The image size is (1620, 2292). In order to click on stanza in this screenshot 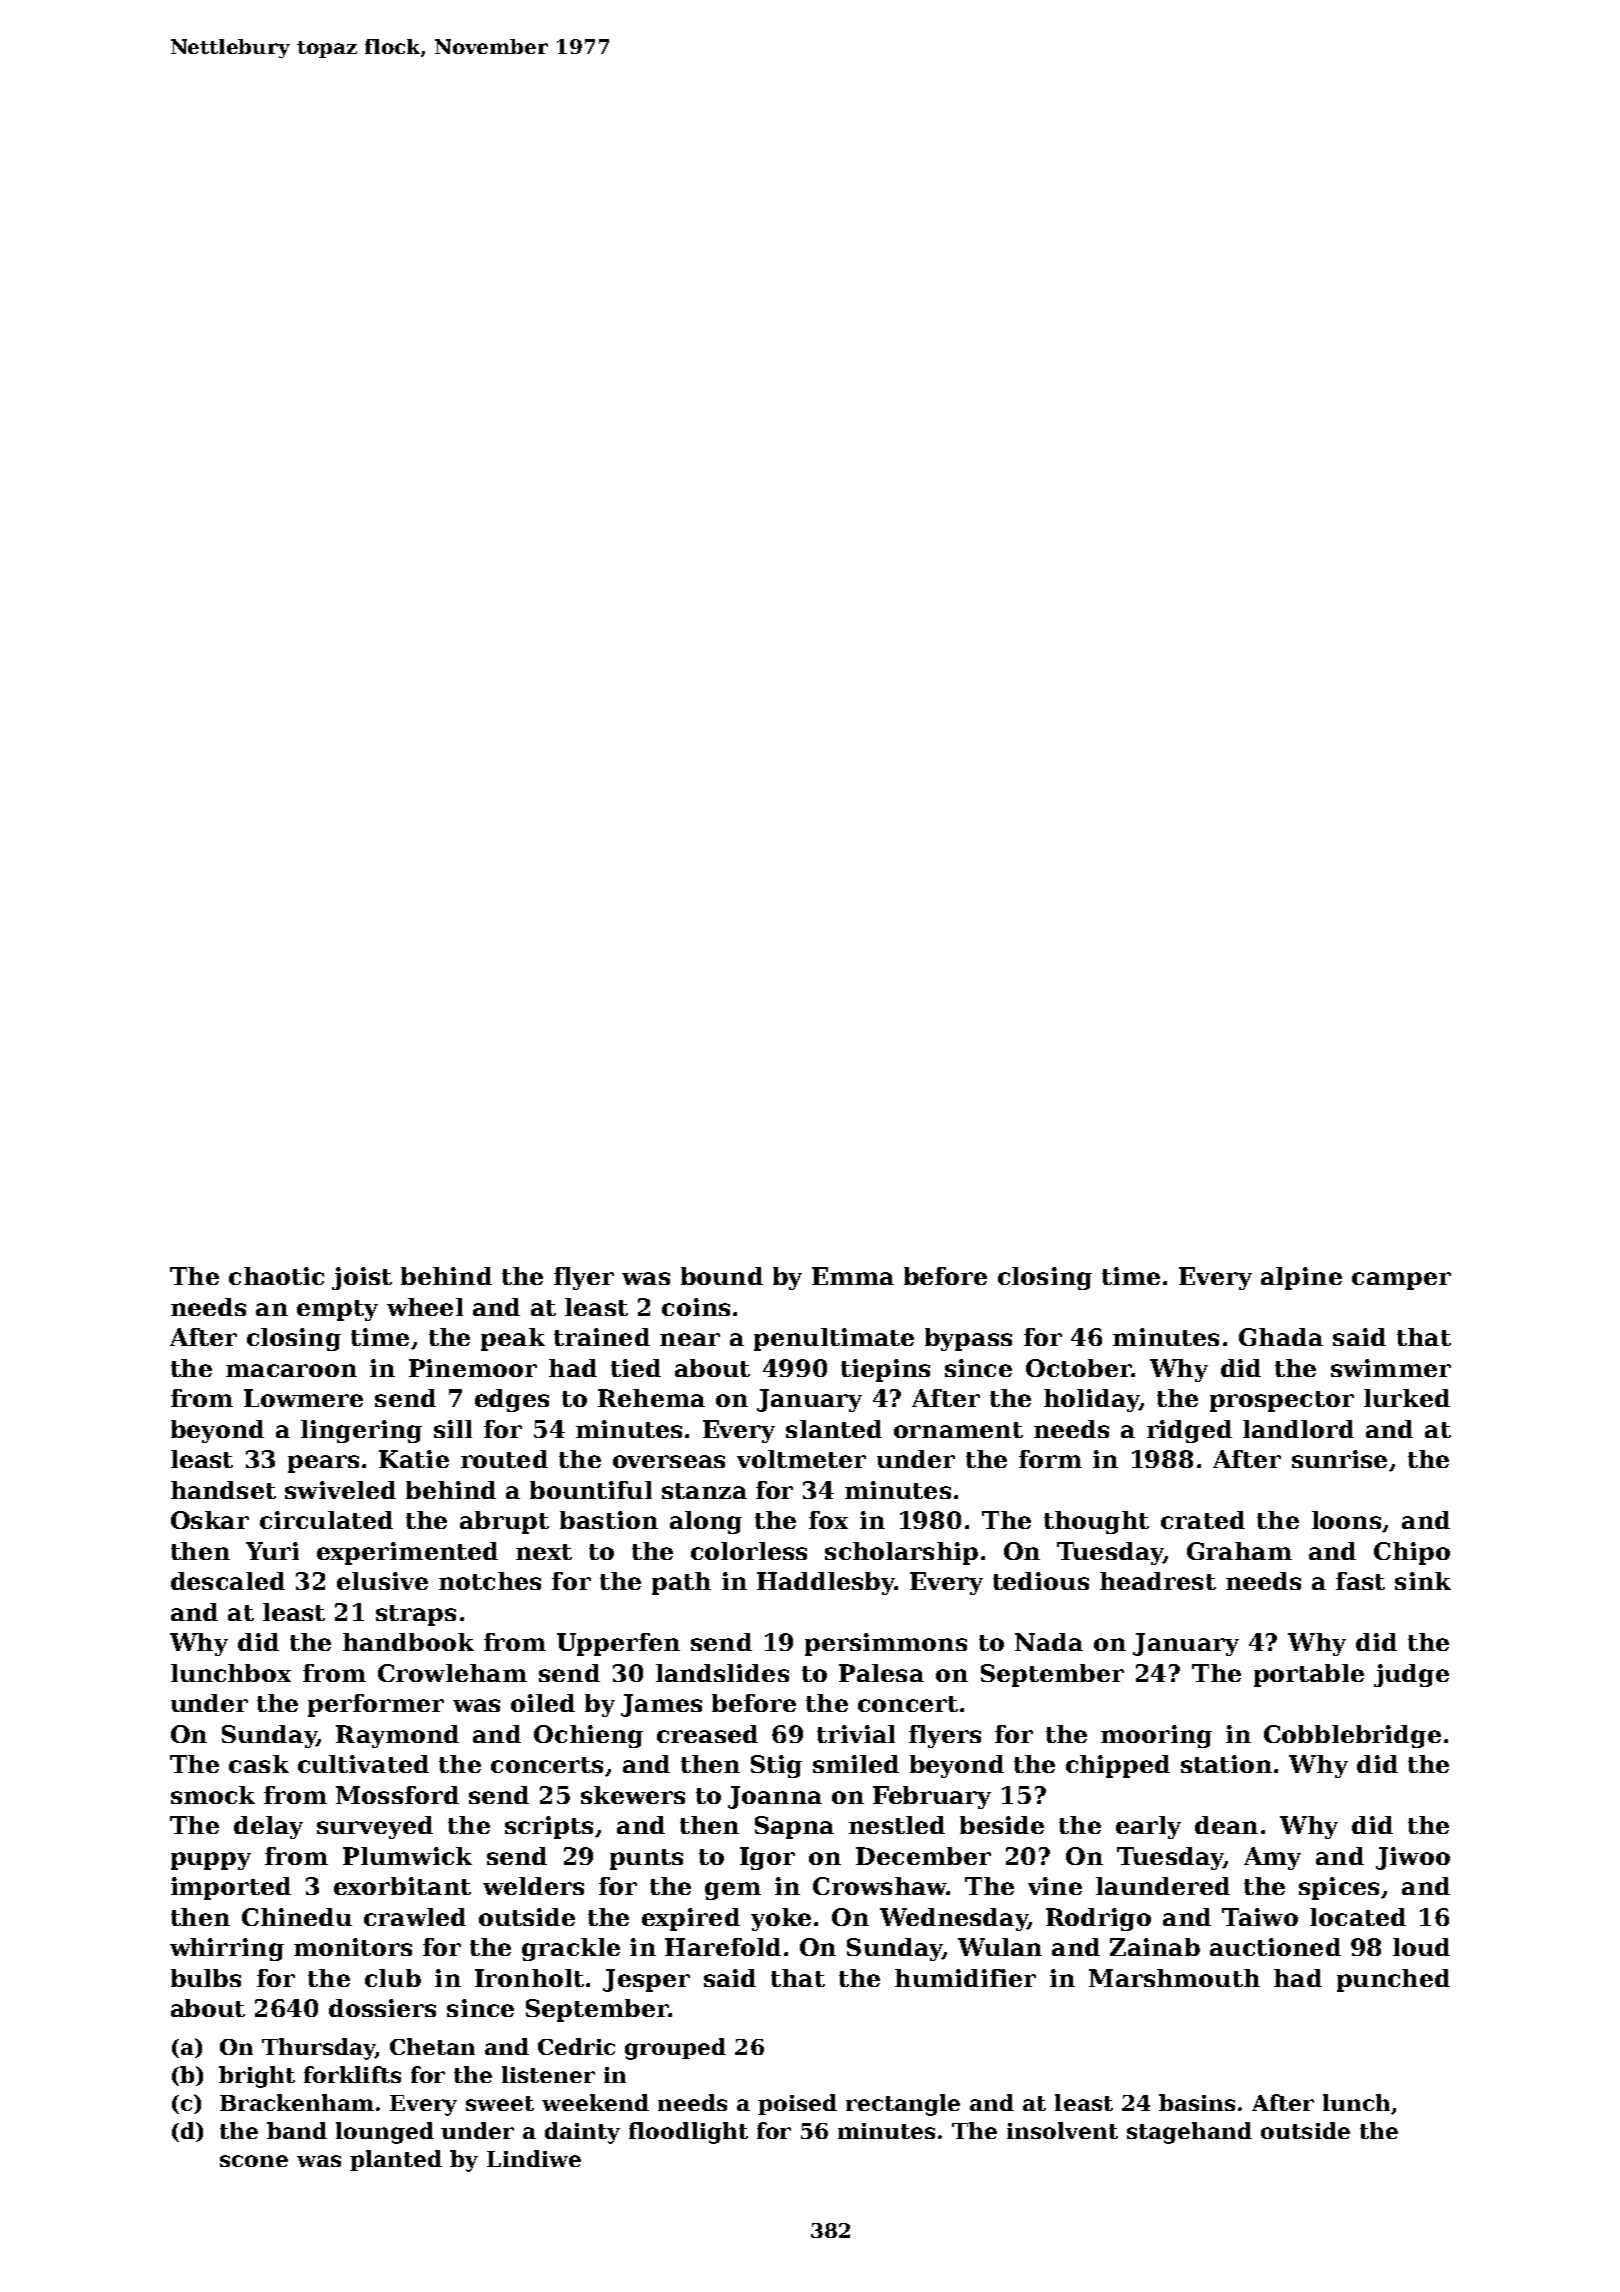, I will do `click(704, 1491)`.
